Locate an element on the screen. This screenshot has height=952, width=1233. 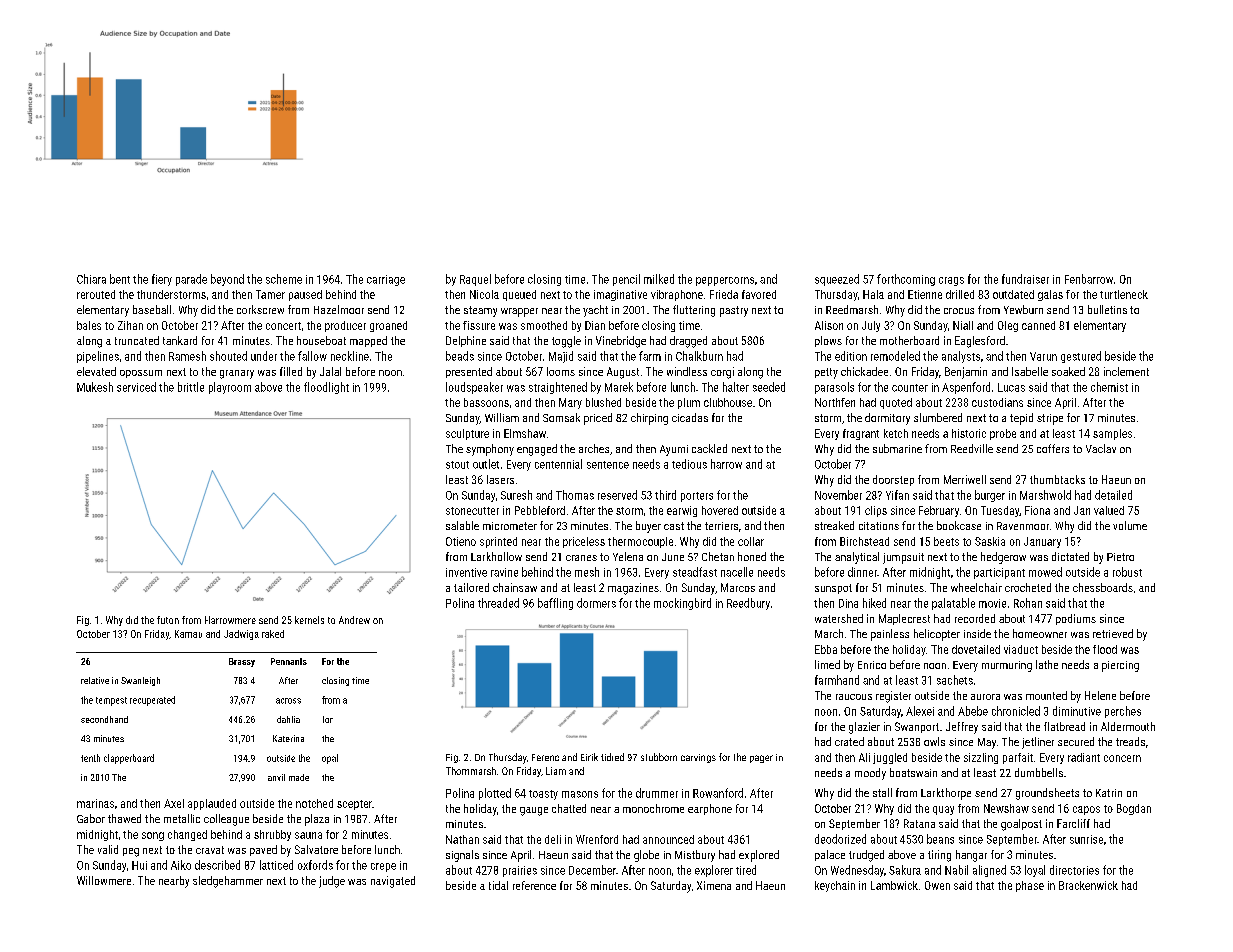
chickadee is located at coordinates (864, 371).
